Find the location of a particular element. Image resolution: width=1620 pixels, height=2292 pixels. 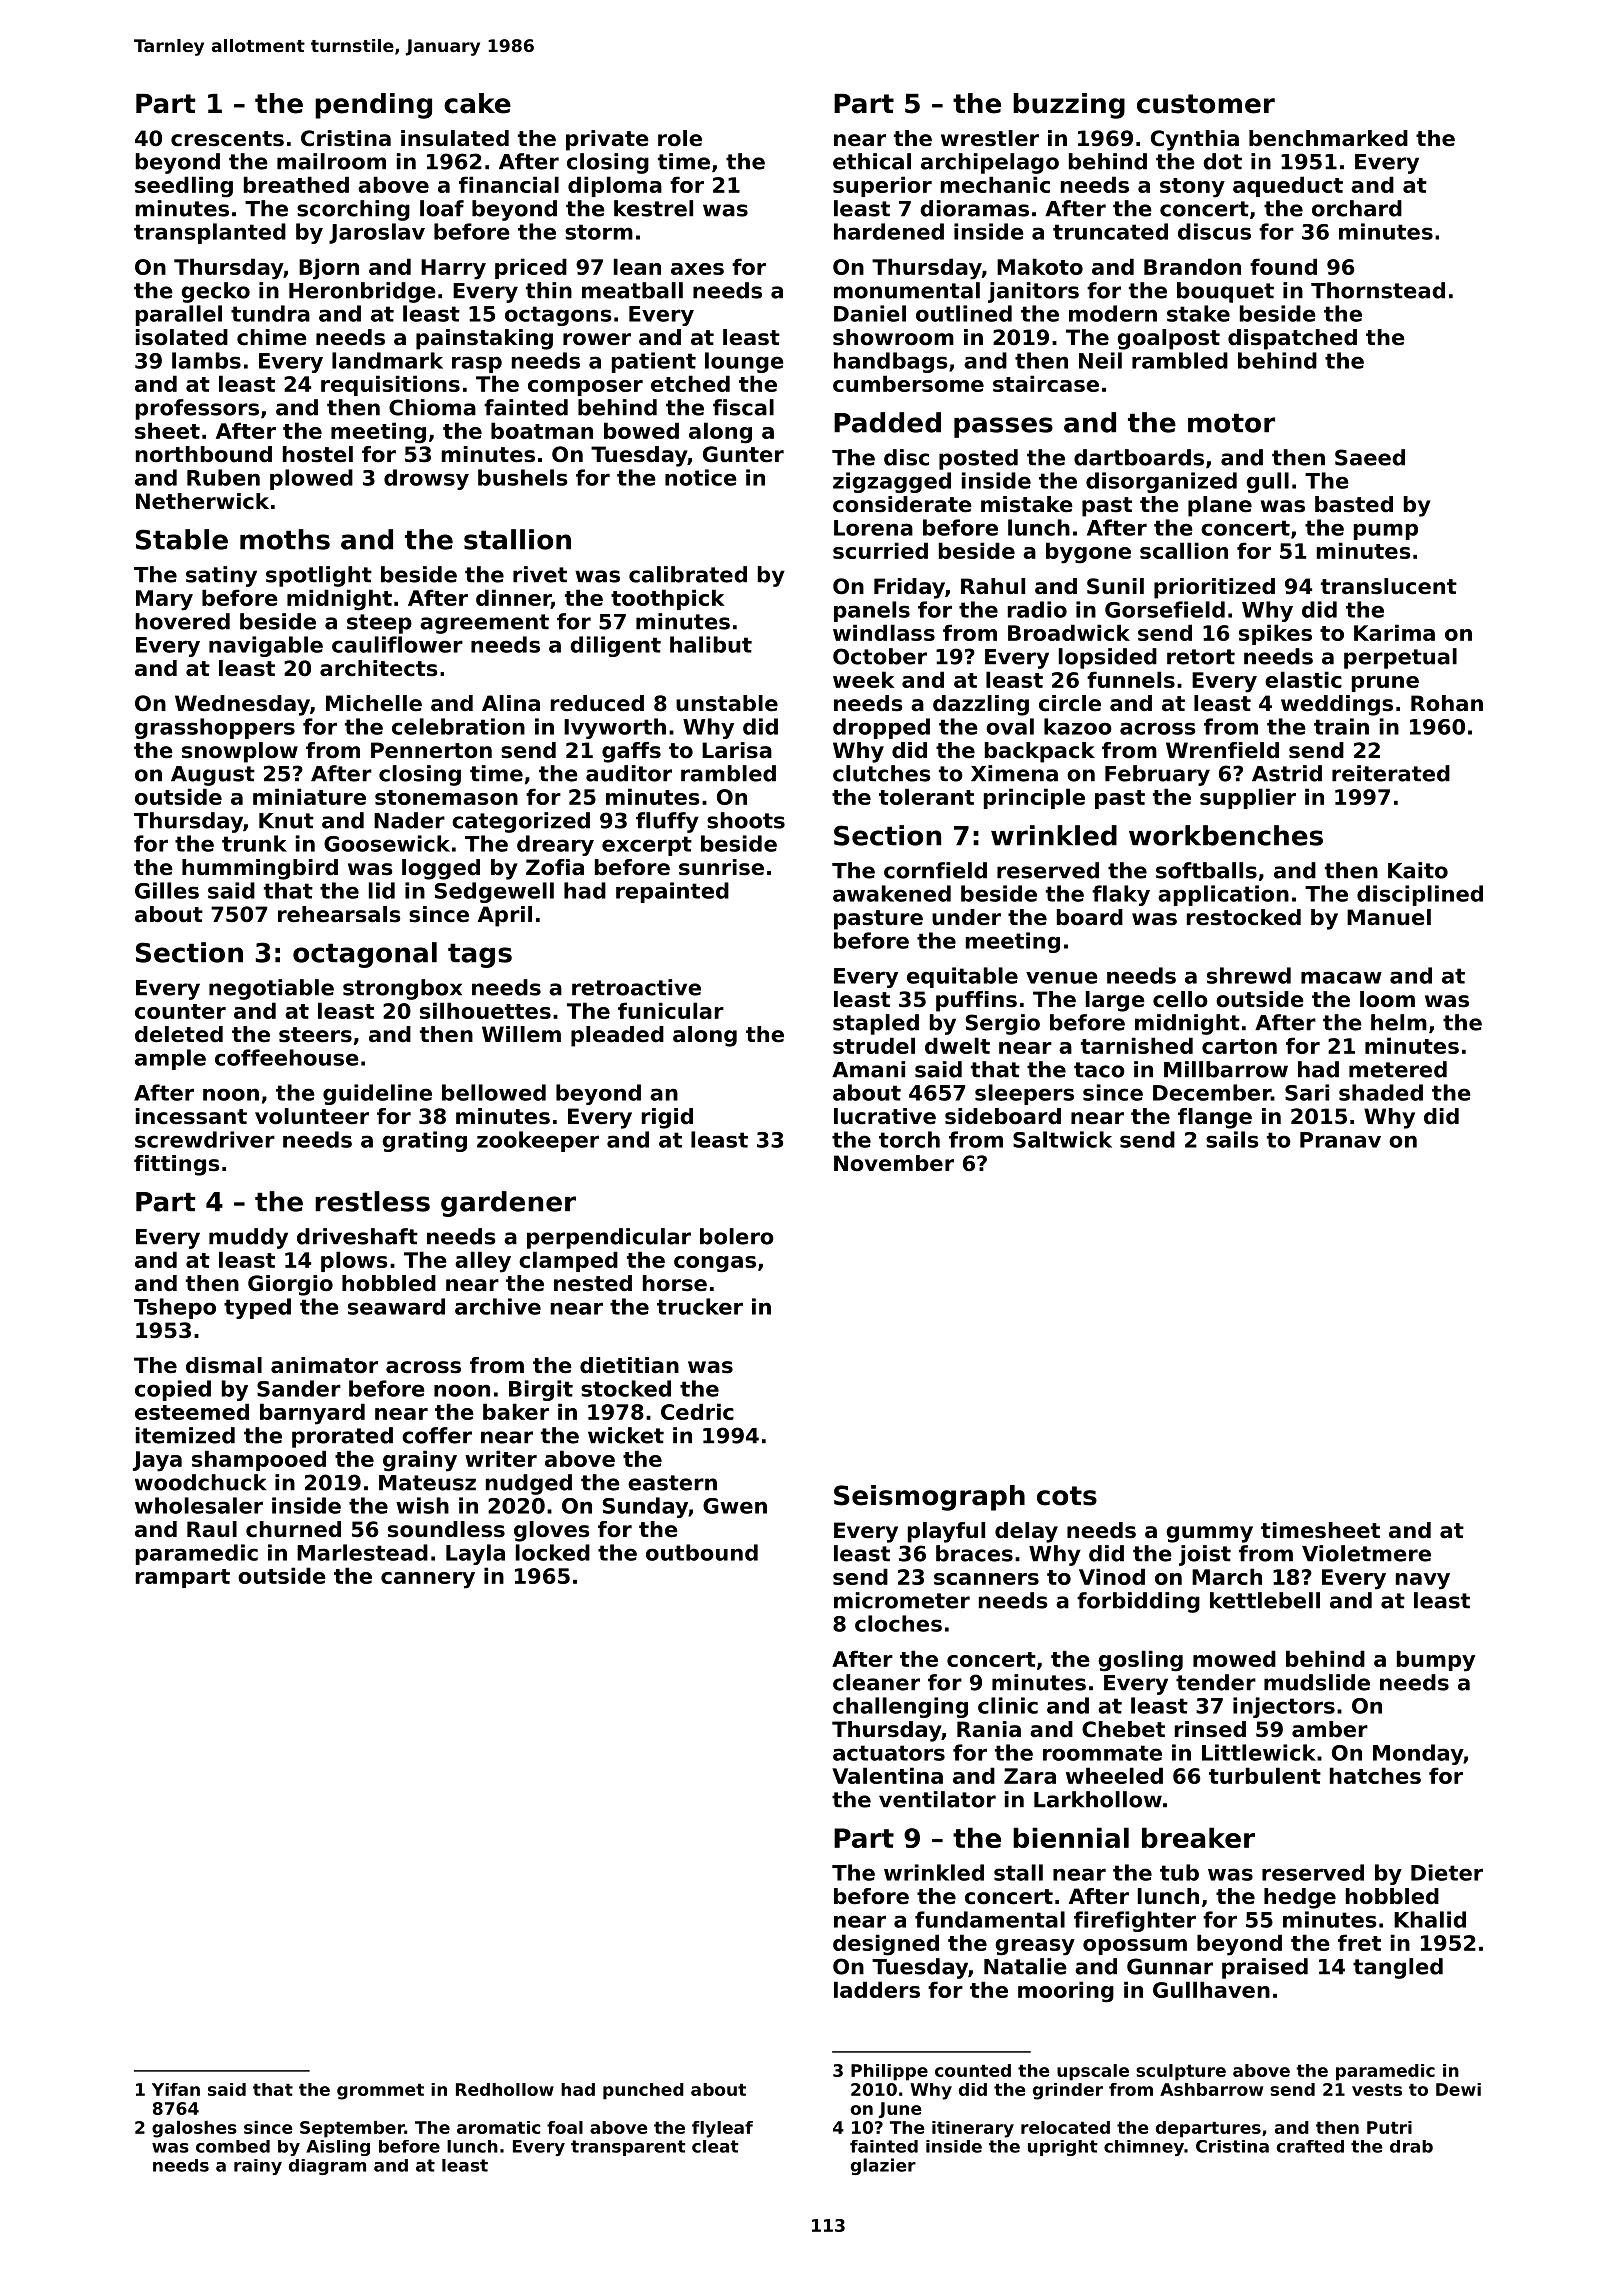

Rohan is located at coordinates (1447, 703).
